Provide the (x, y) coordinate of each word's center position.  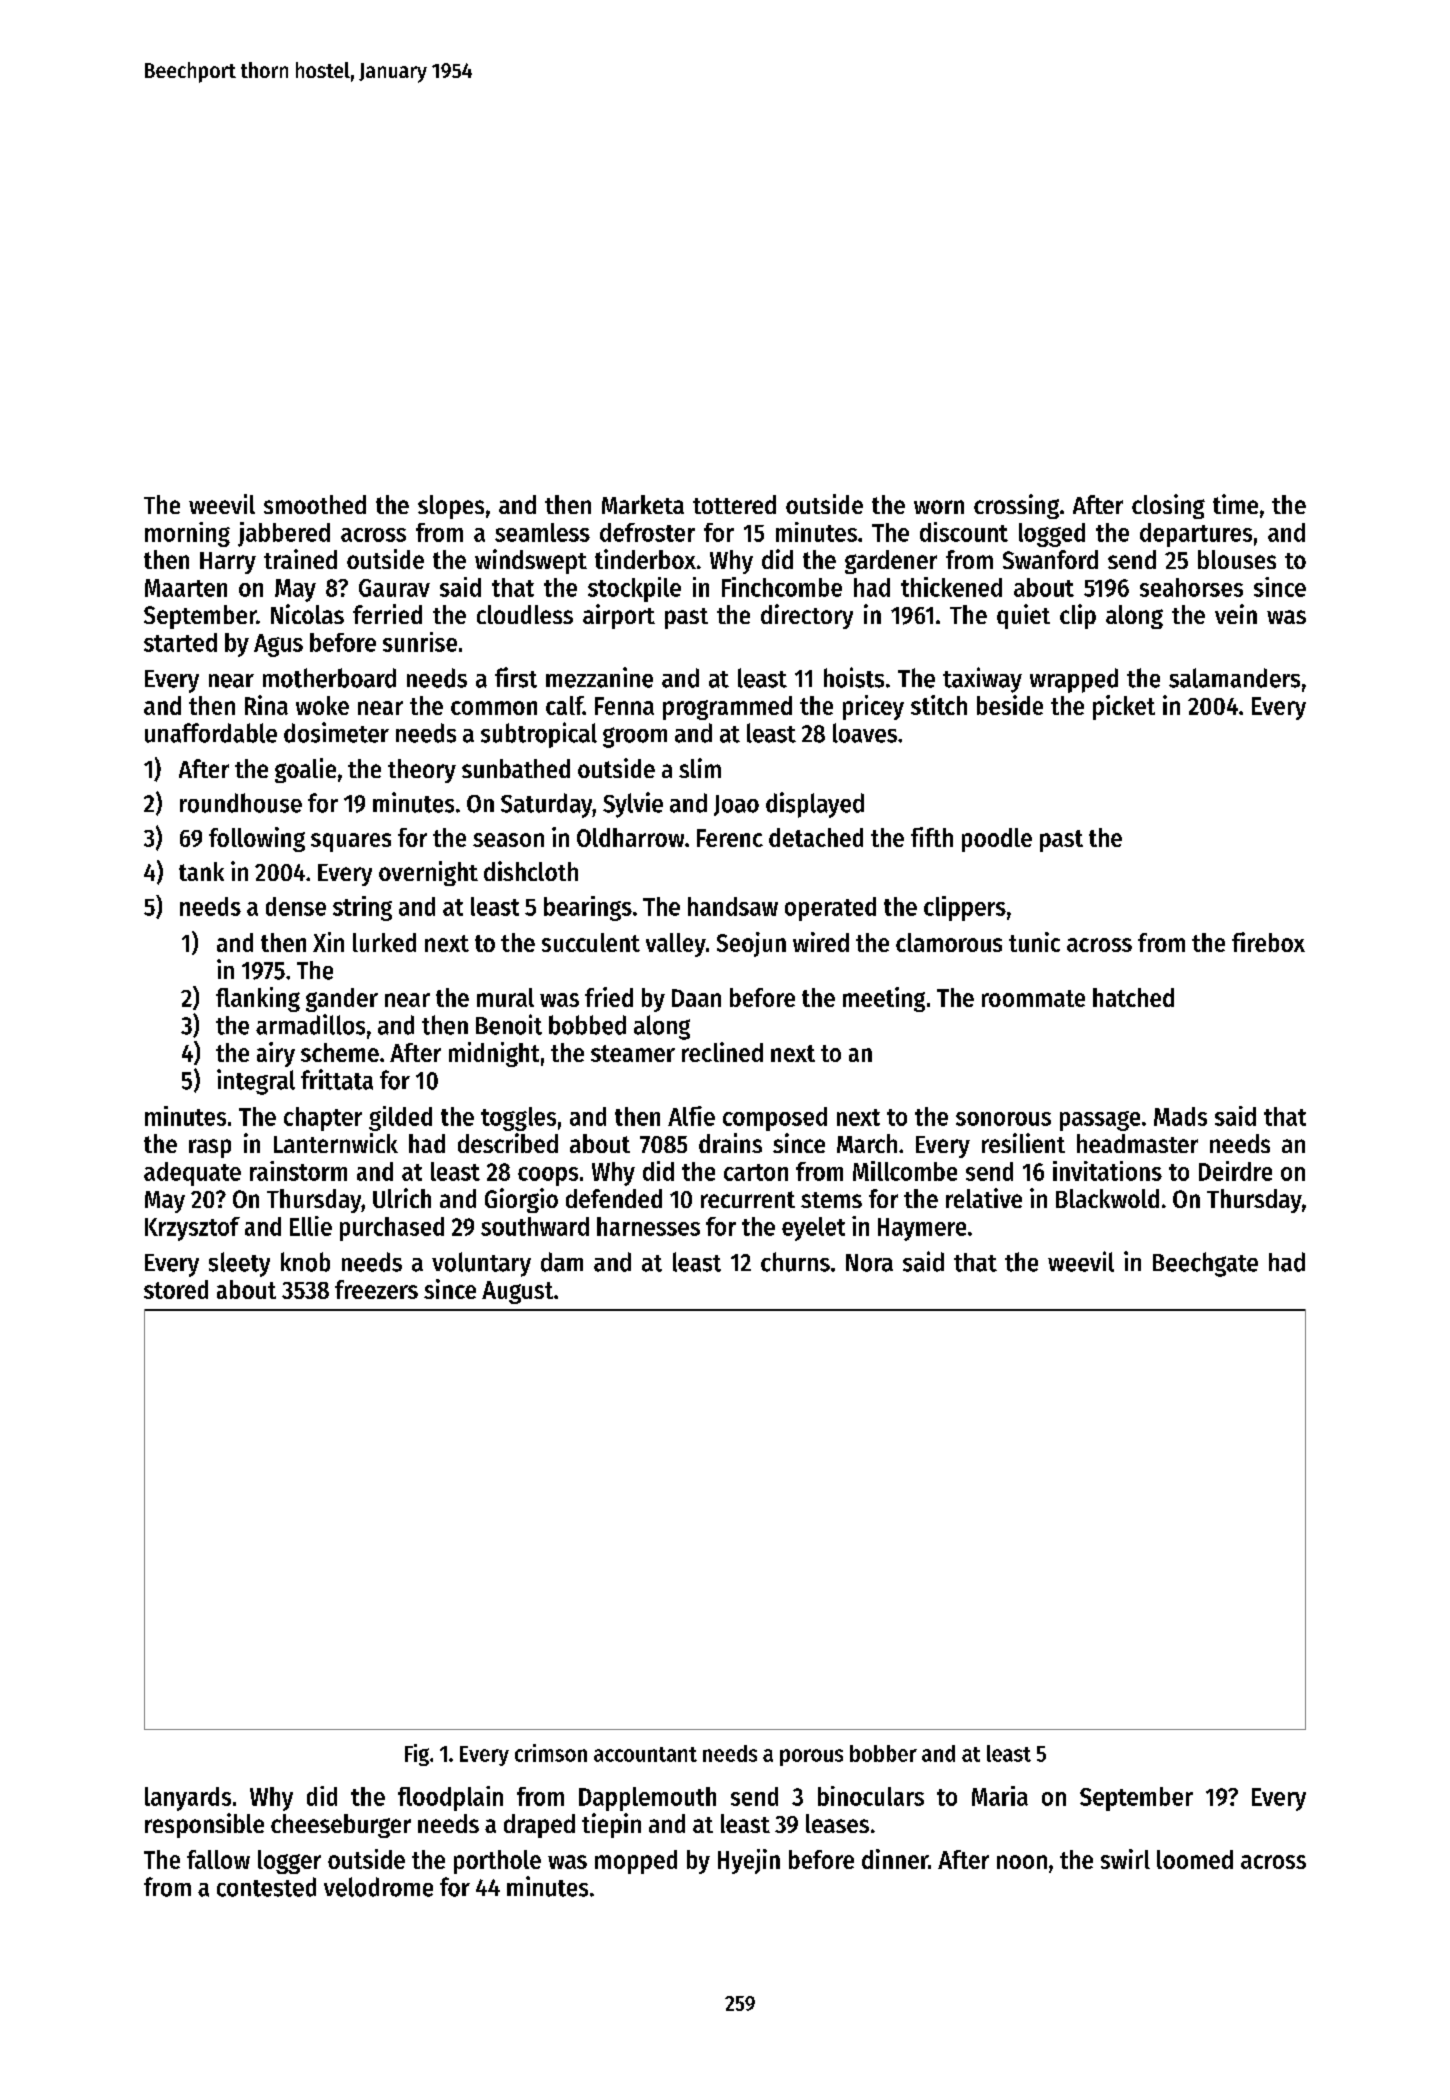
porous (811, 1757)
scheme (340, 1052)
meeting (884, 999)
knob (305, 1262)
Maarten (186, 588)
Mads (1180, 1116)
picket (1124, 707)
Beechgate (1205, 1264)
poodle (997, 840)
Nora (869, 1263)
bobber (883, 1753)
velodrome (378, 1887)
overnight (428, 873)
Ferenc (730, 838)
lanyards (188, 1799)
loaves (865, 733)
